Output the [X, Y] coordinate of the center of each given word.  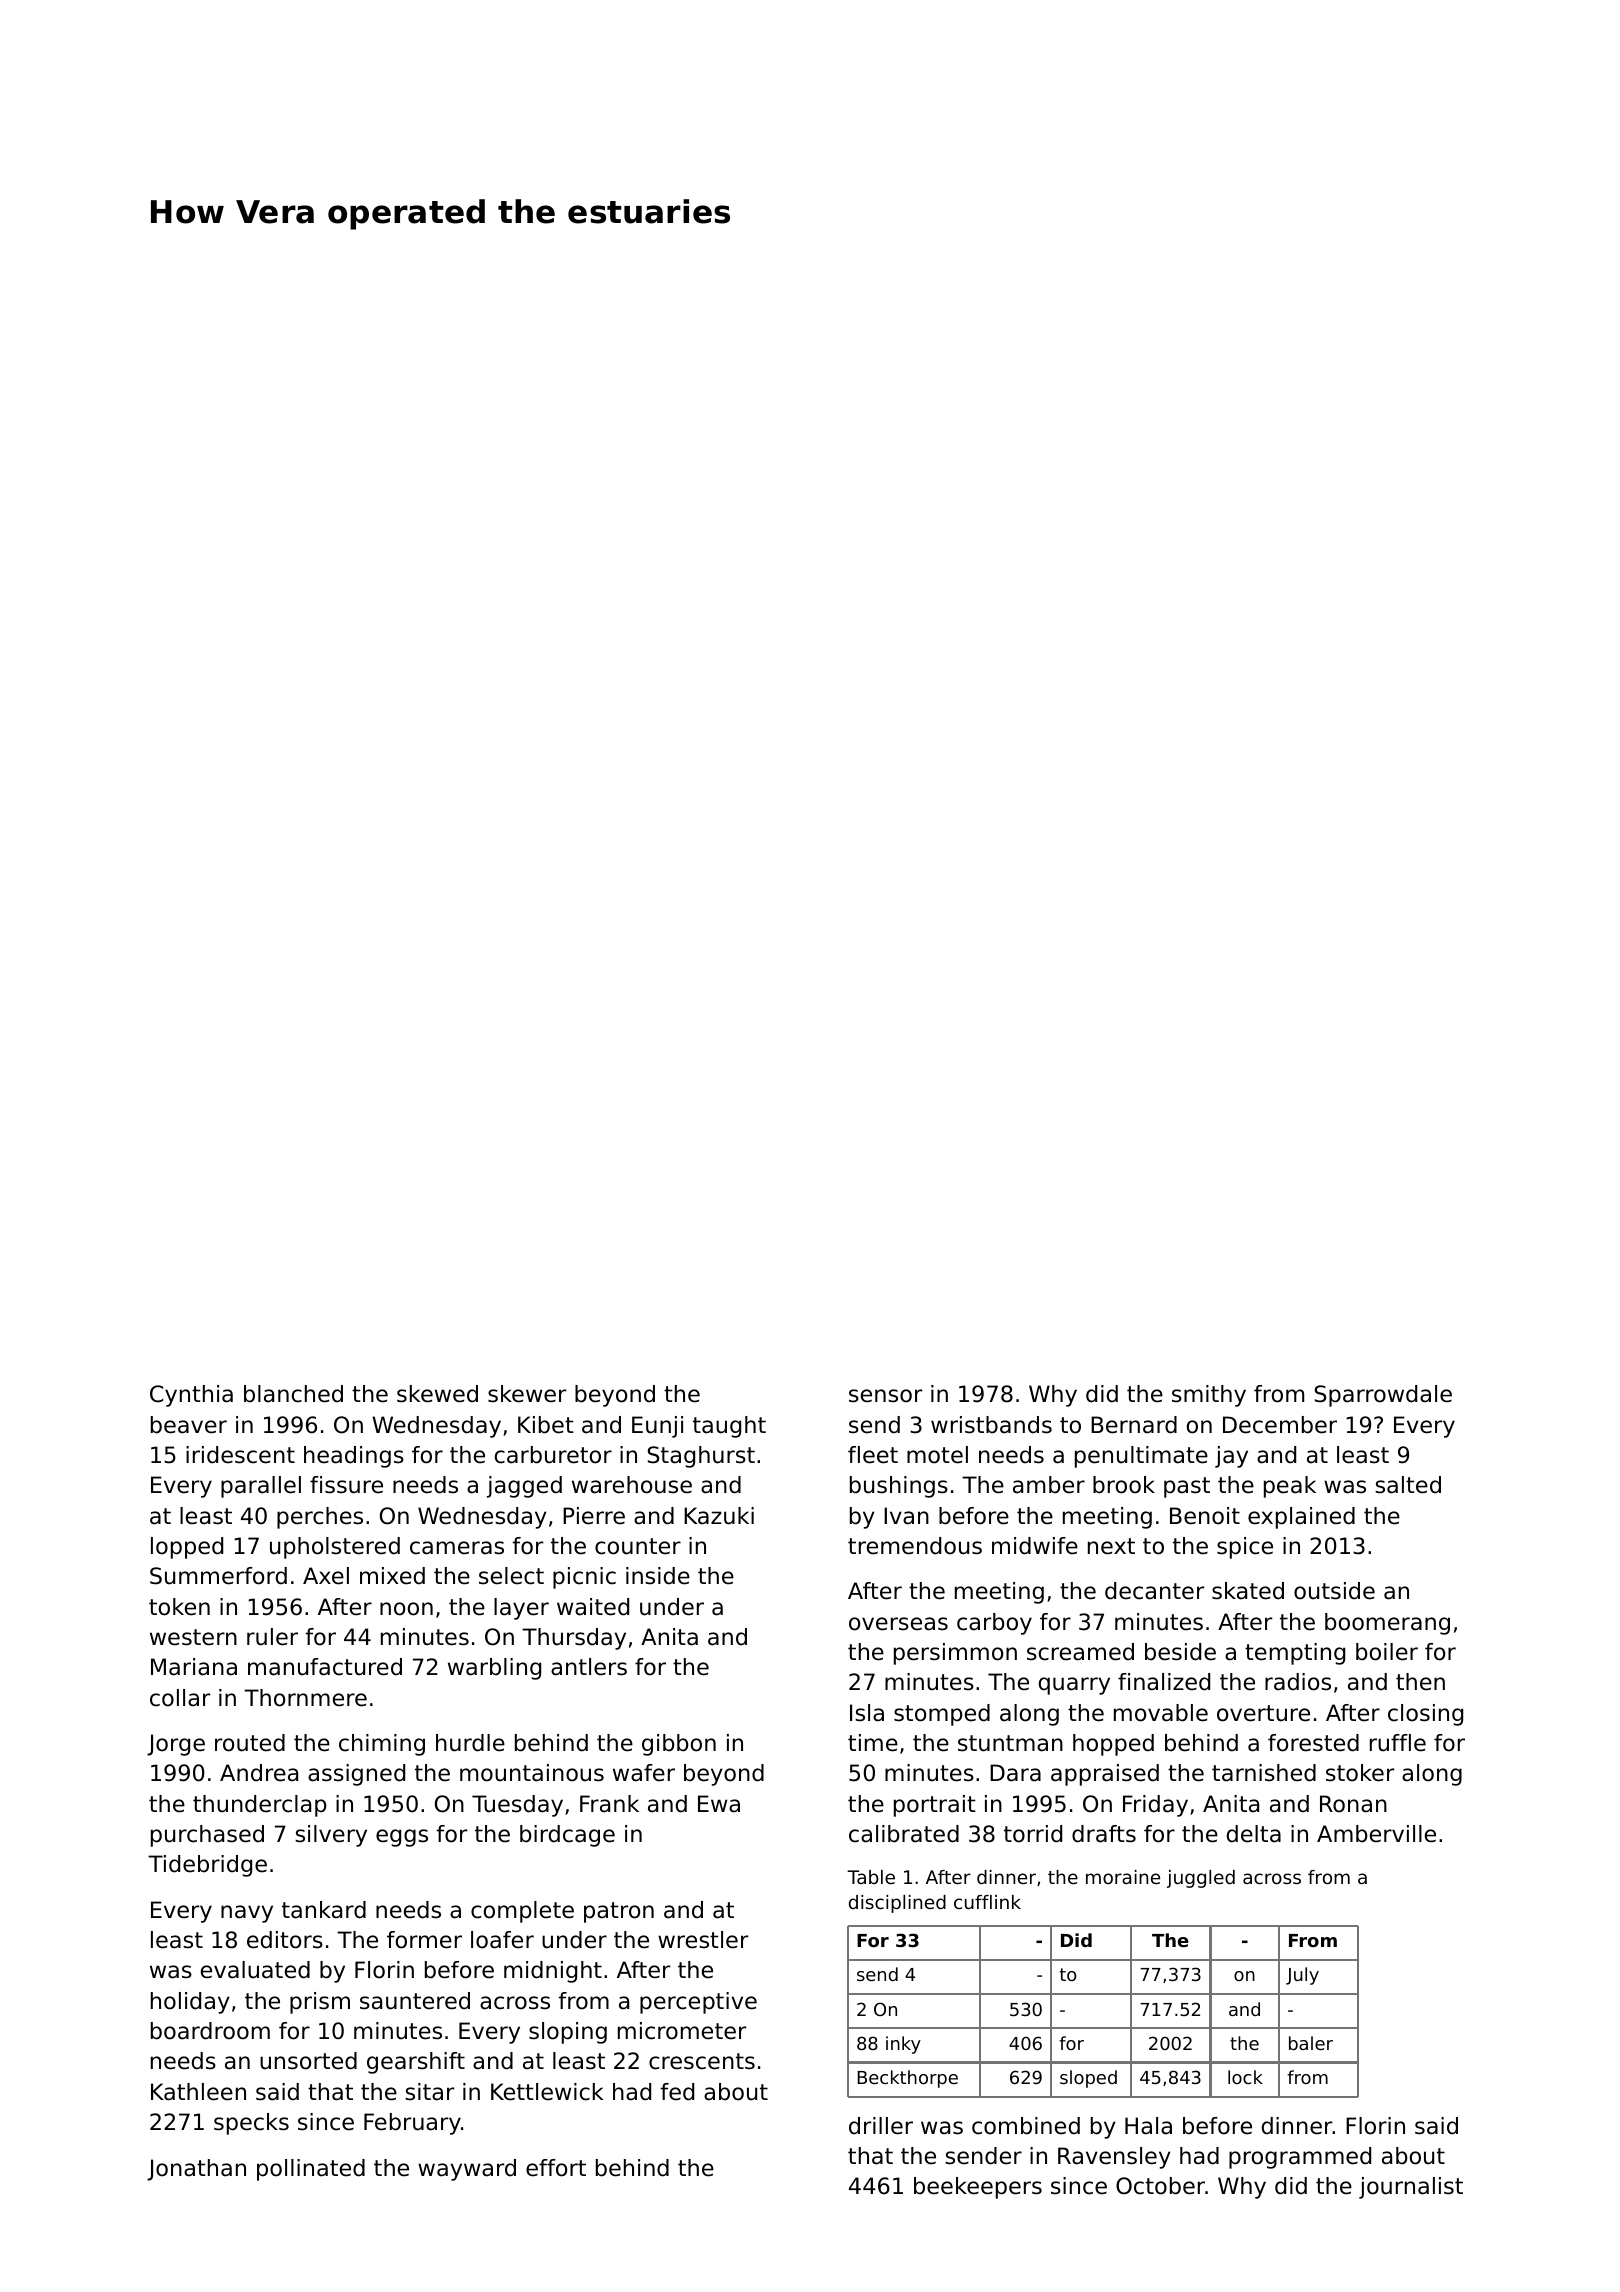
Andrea [259, 1773]
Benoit [1205, 1516]
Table [871, 1877]
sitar [429, 2092]
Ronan [1353, 1804]
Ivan [906, 1516]
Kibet [546, 1425]
